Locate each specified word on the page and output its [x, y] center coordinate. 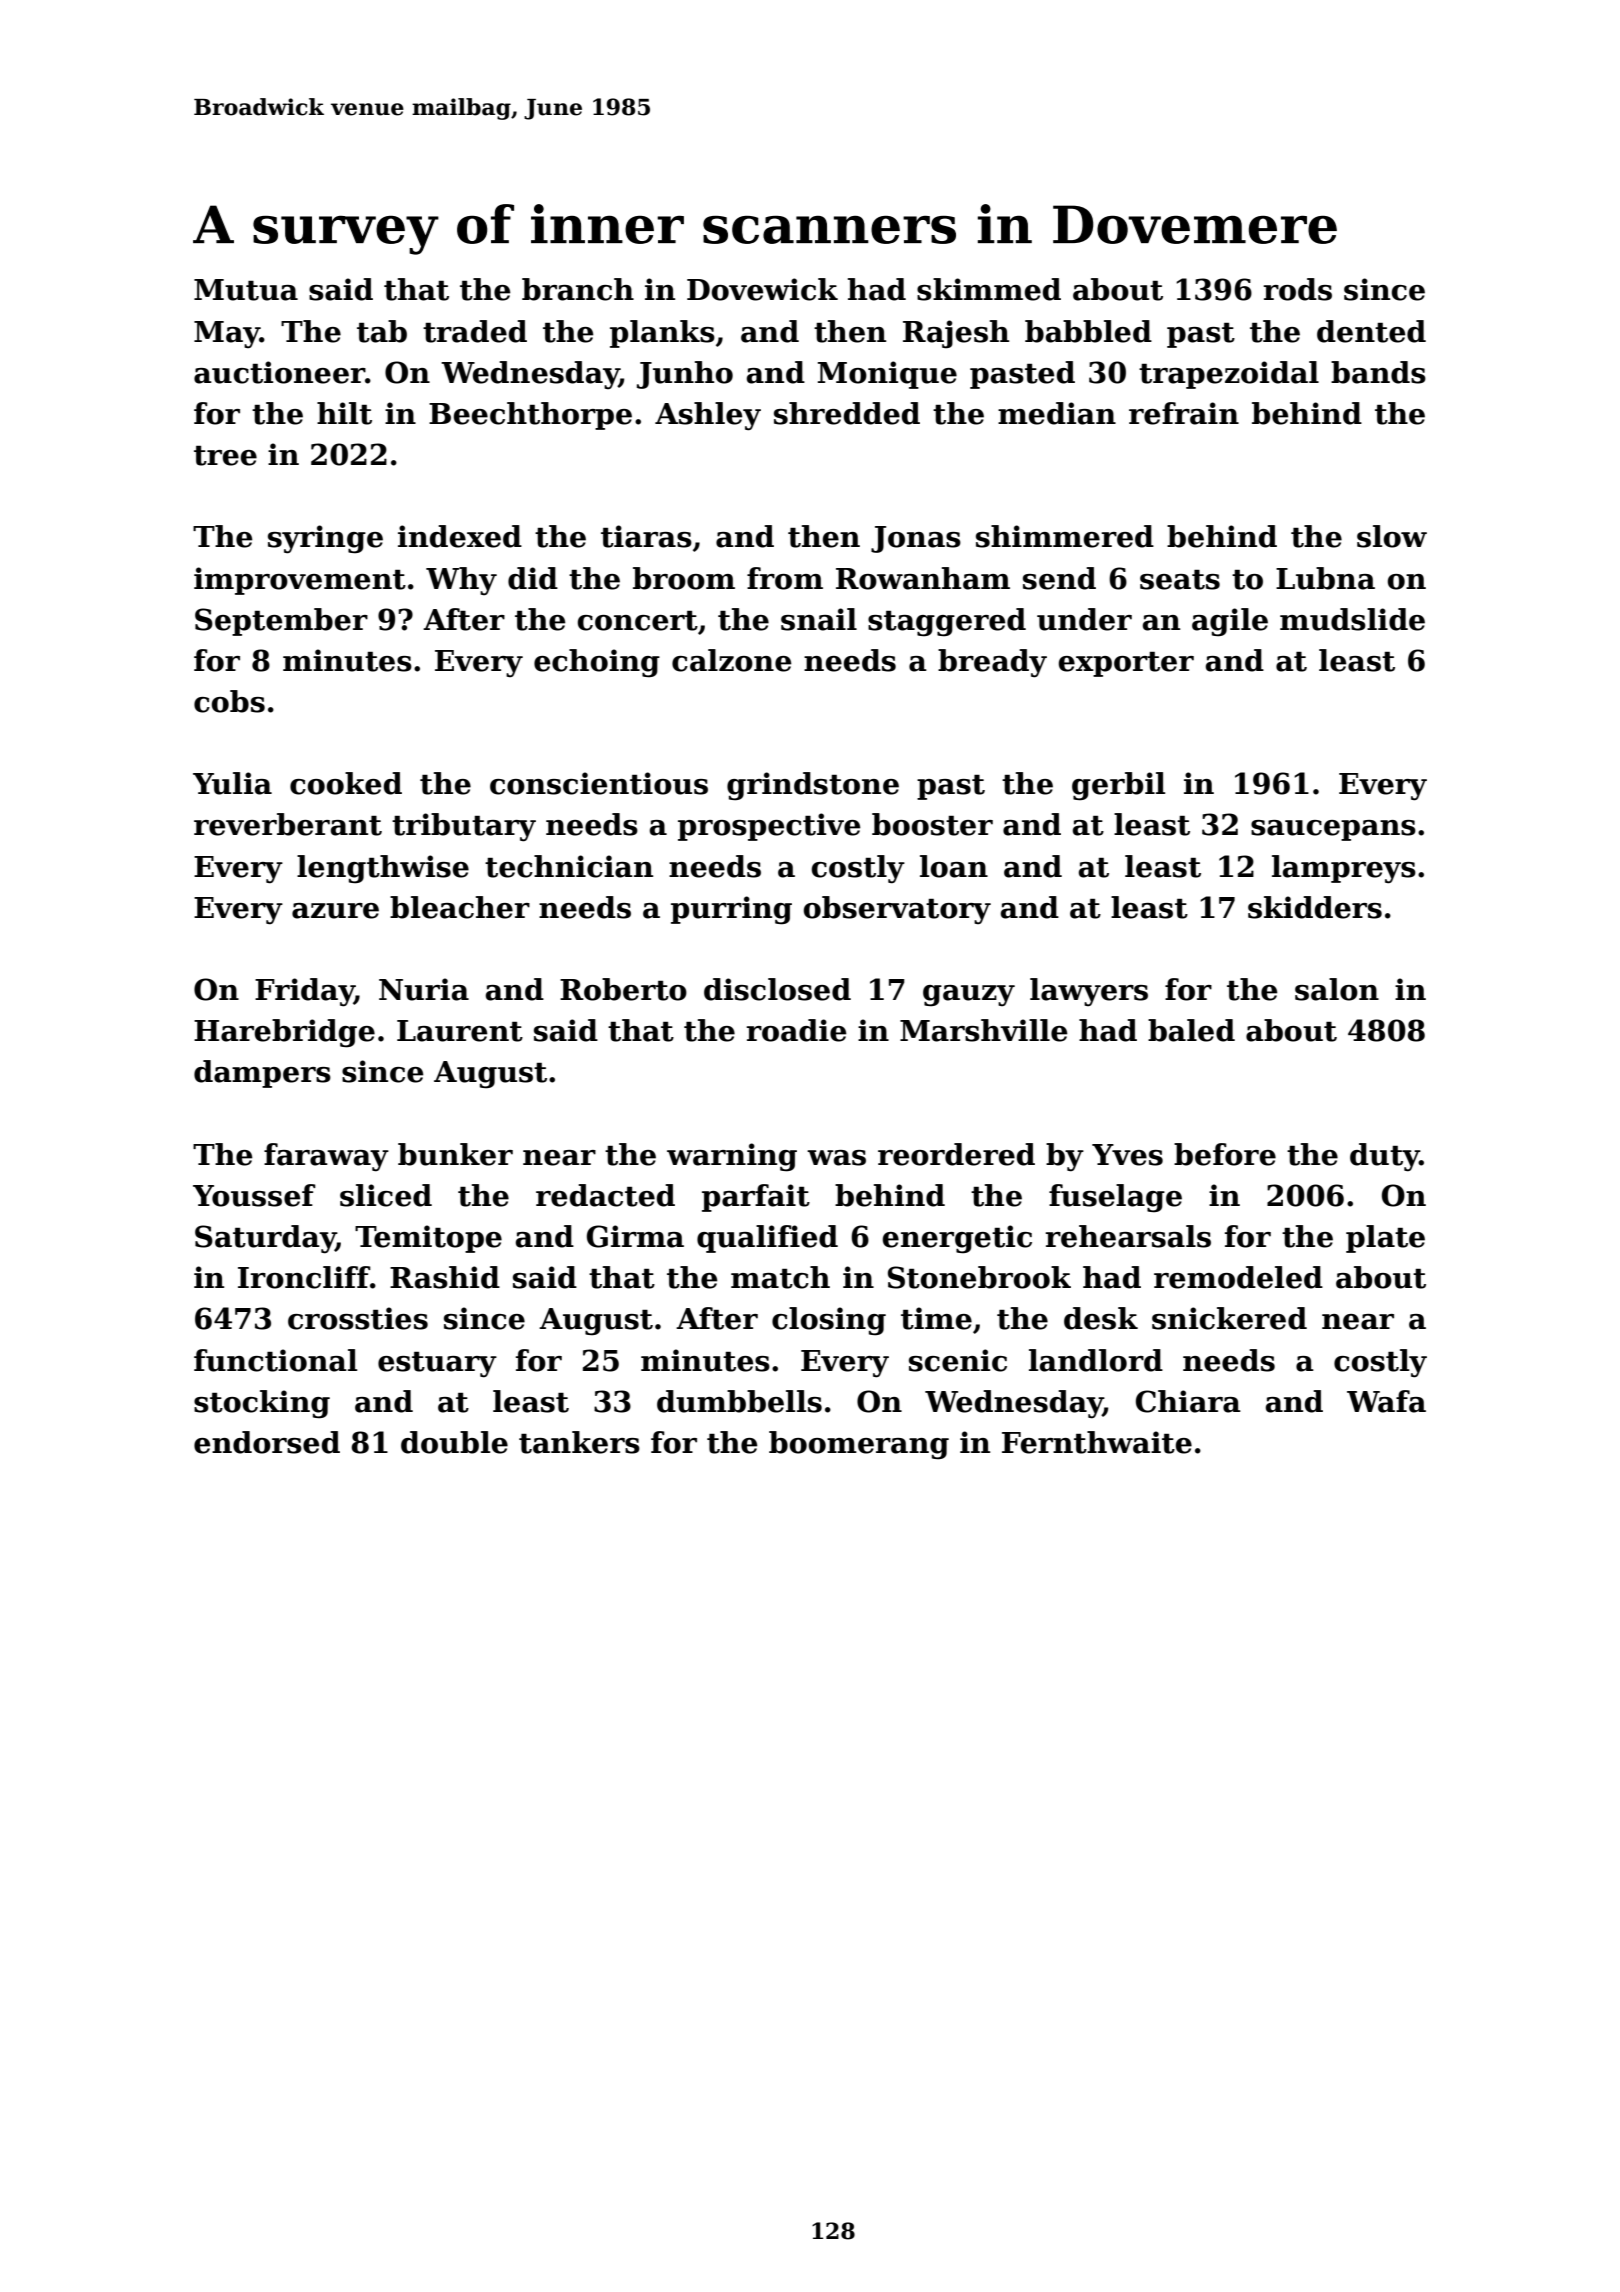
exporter [1126, 664]
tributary [464, 827]
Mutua [246, 290]
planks [662, 334]
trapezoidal [1229, 375]
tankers [579, 1442]
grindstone [813, 786]
